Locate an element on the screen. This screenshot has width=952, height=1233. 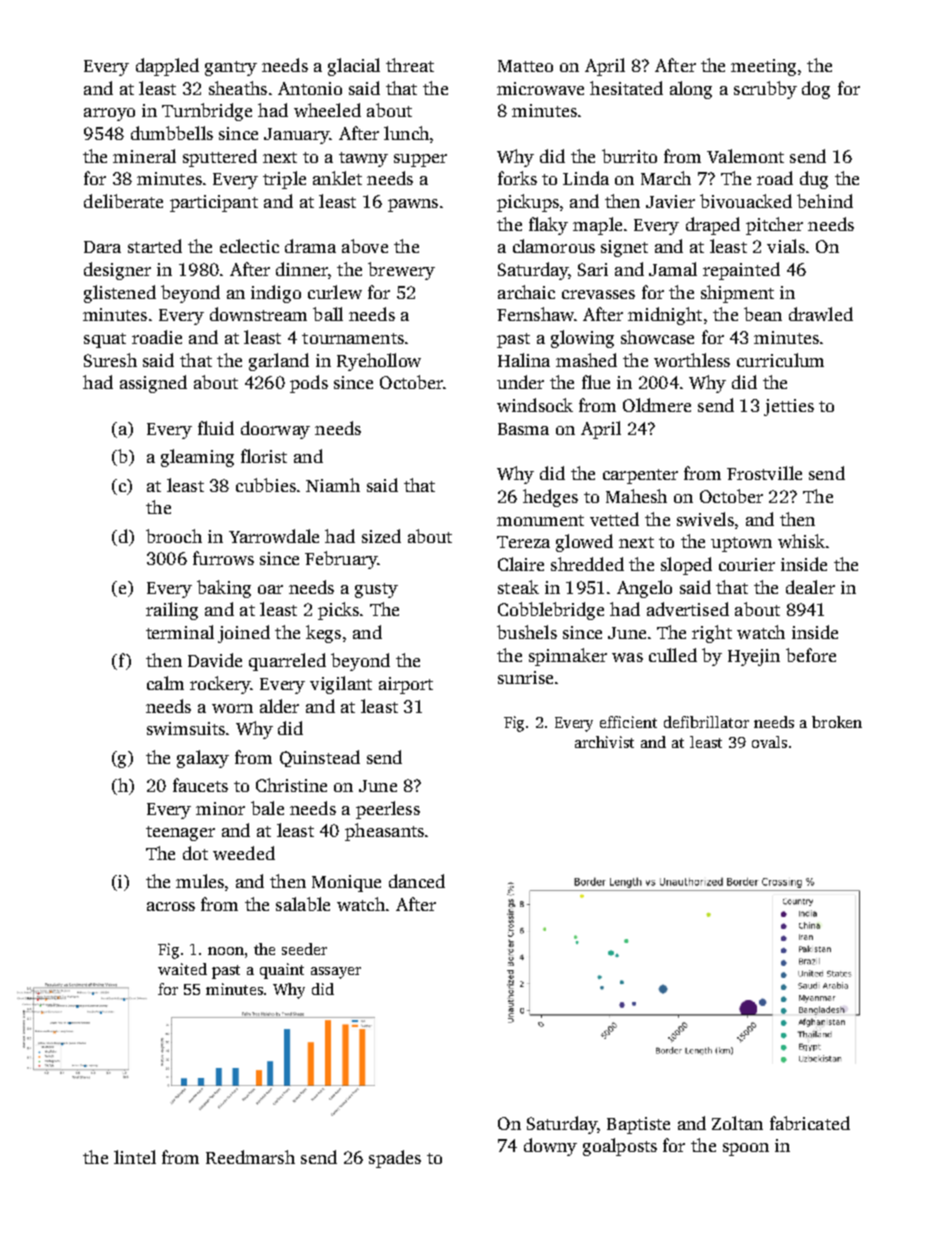
gleaming is located at coordinates (197, 458).
